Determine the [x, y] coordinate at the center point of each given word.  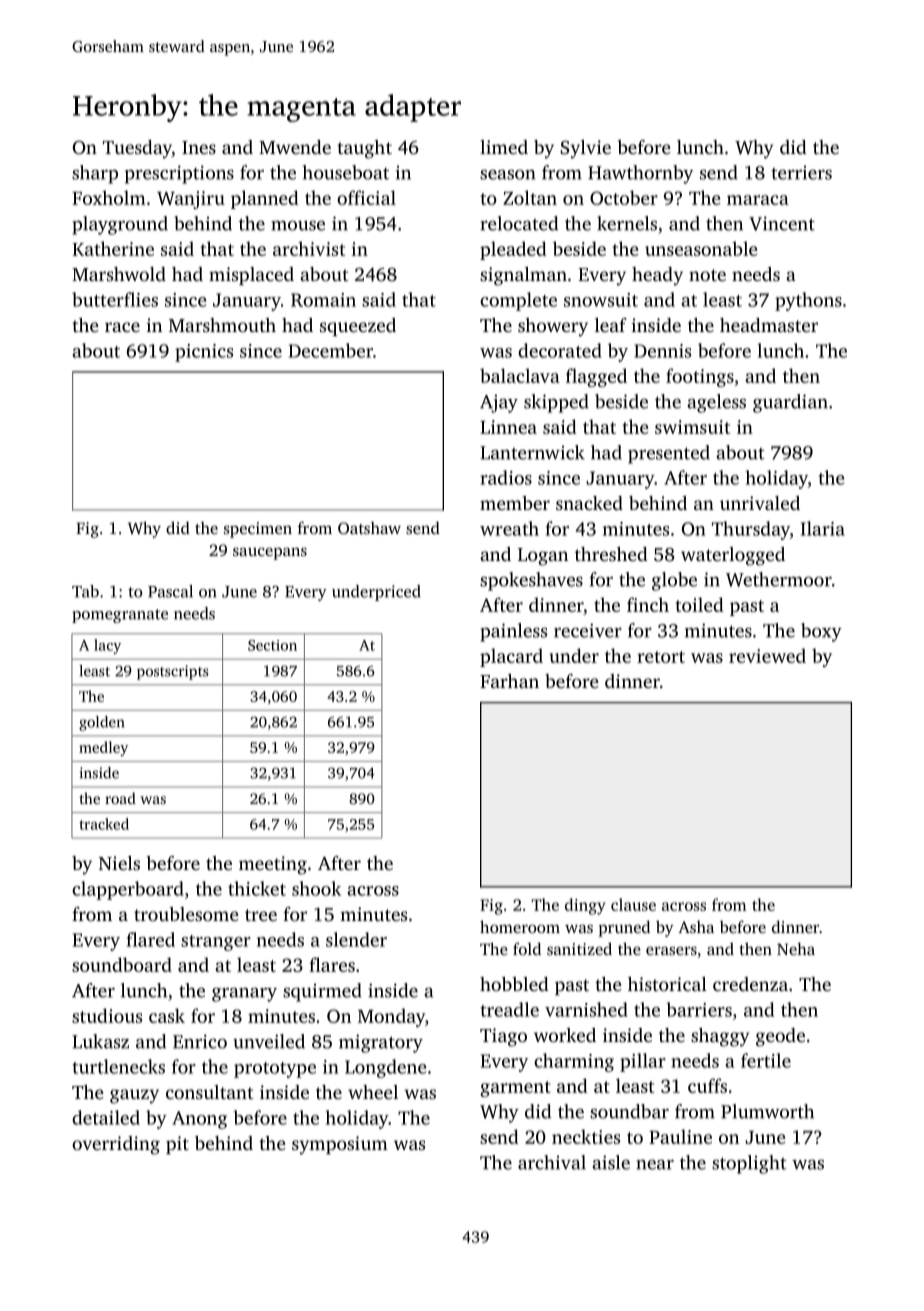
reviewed [767, 655]
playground [120, 225]
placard [511, 657]
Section [272, 645]
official [366, 197]
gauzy [134, 1096]
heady [657, 276]
